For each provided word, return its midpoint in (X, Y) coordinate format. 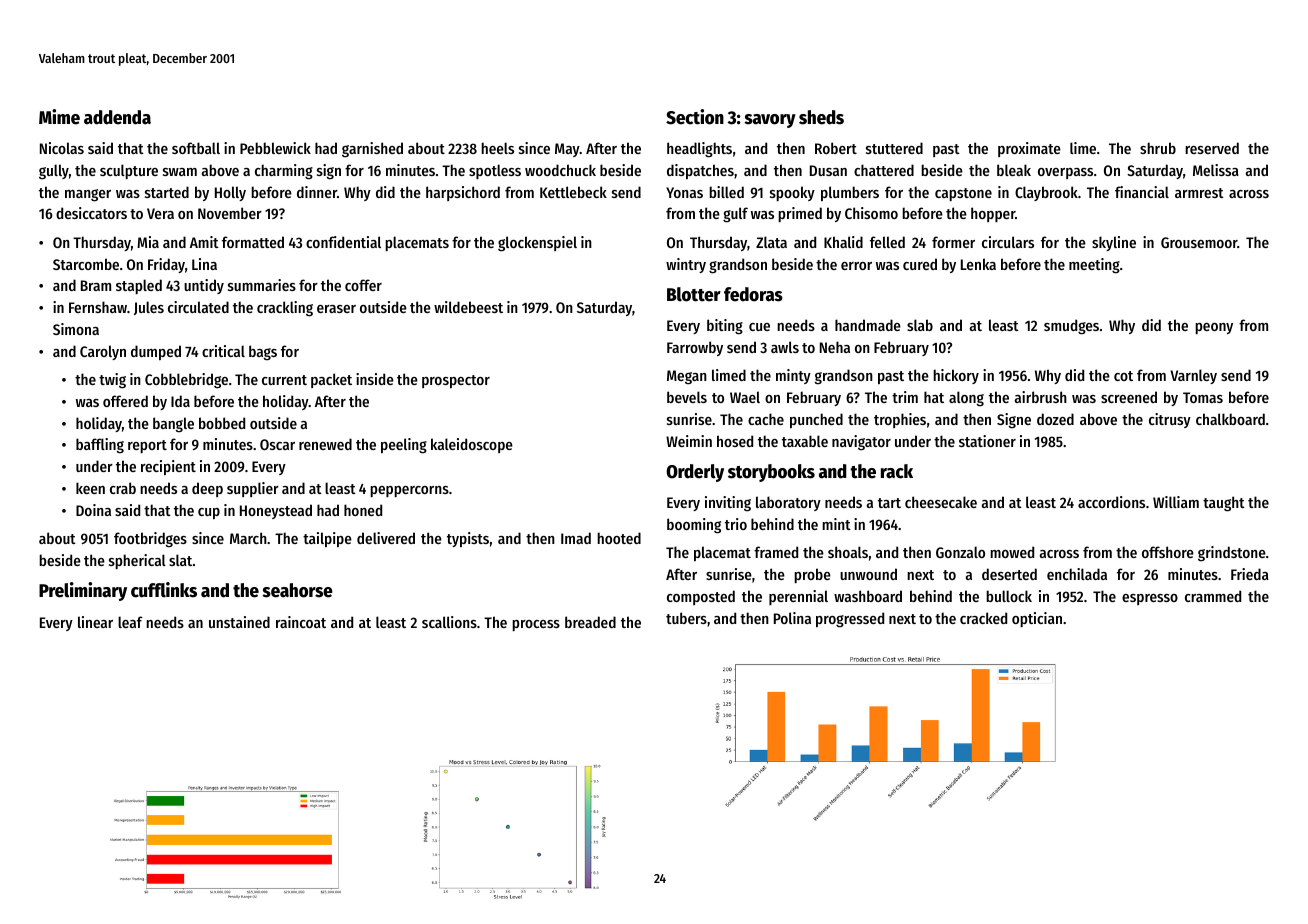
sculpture (129, 171)
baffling (100, 446)
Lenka (978, 264)
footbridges (150, 540)
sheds (821, 117)
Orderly (695, 473)
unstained (239, 622)
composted (701, 597)
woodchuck (560, 170)
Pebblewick (275, 148)
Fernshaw (98, 307)
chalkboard (1230, 419)
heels (497, 148)
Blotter (694, 294)
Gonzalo (960, 552)
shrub (1158, 148)
